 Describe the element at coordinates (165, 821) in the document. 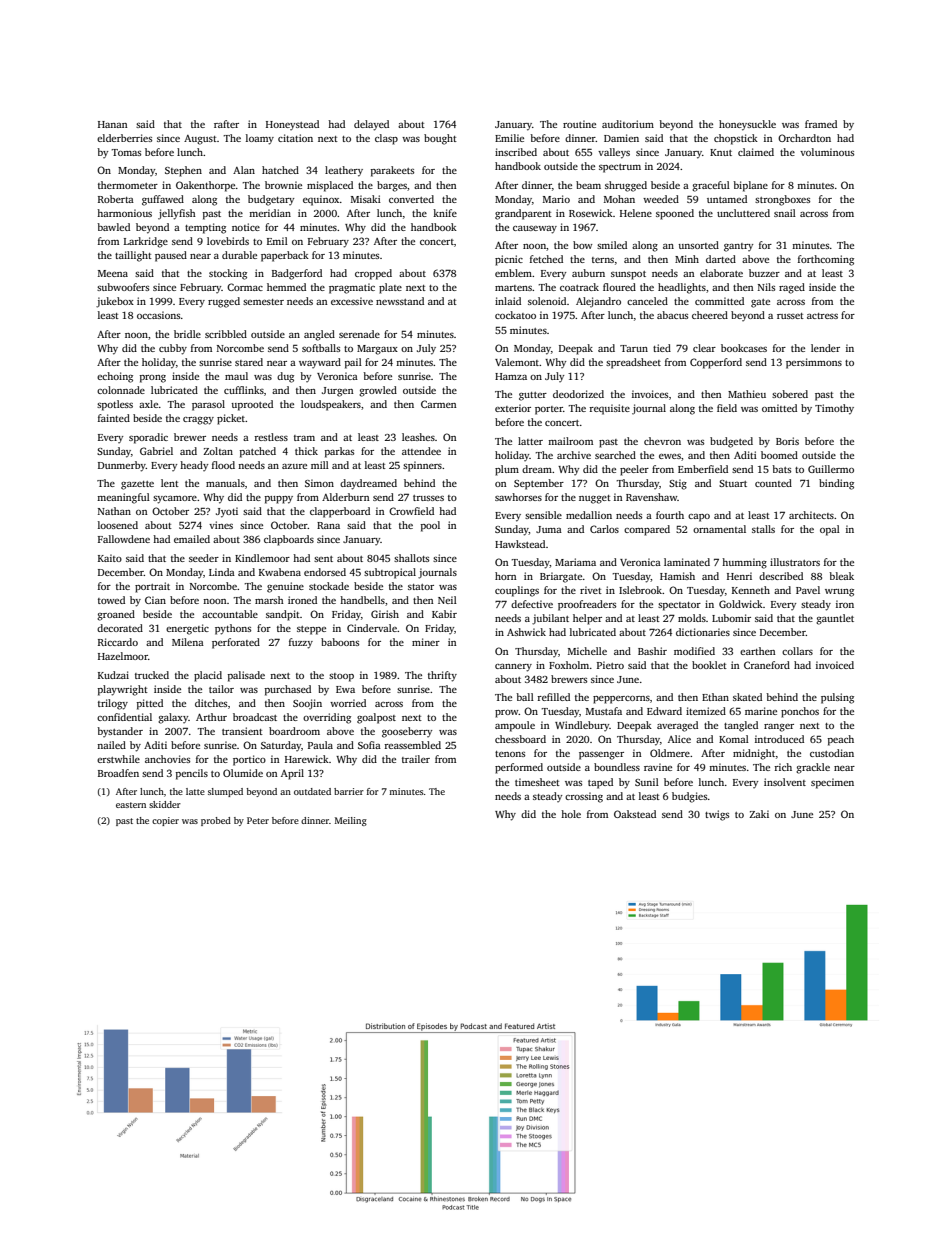

I see `copier` at that location.
